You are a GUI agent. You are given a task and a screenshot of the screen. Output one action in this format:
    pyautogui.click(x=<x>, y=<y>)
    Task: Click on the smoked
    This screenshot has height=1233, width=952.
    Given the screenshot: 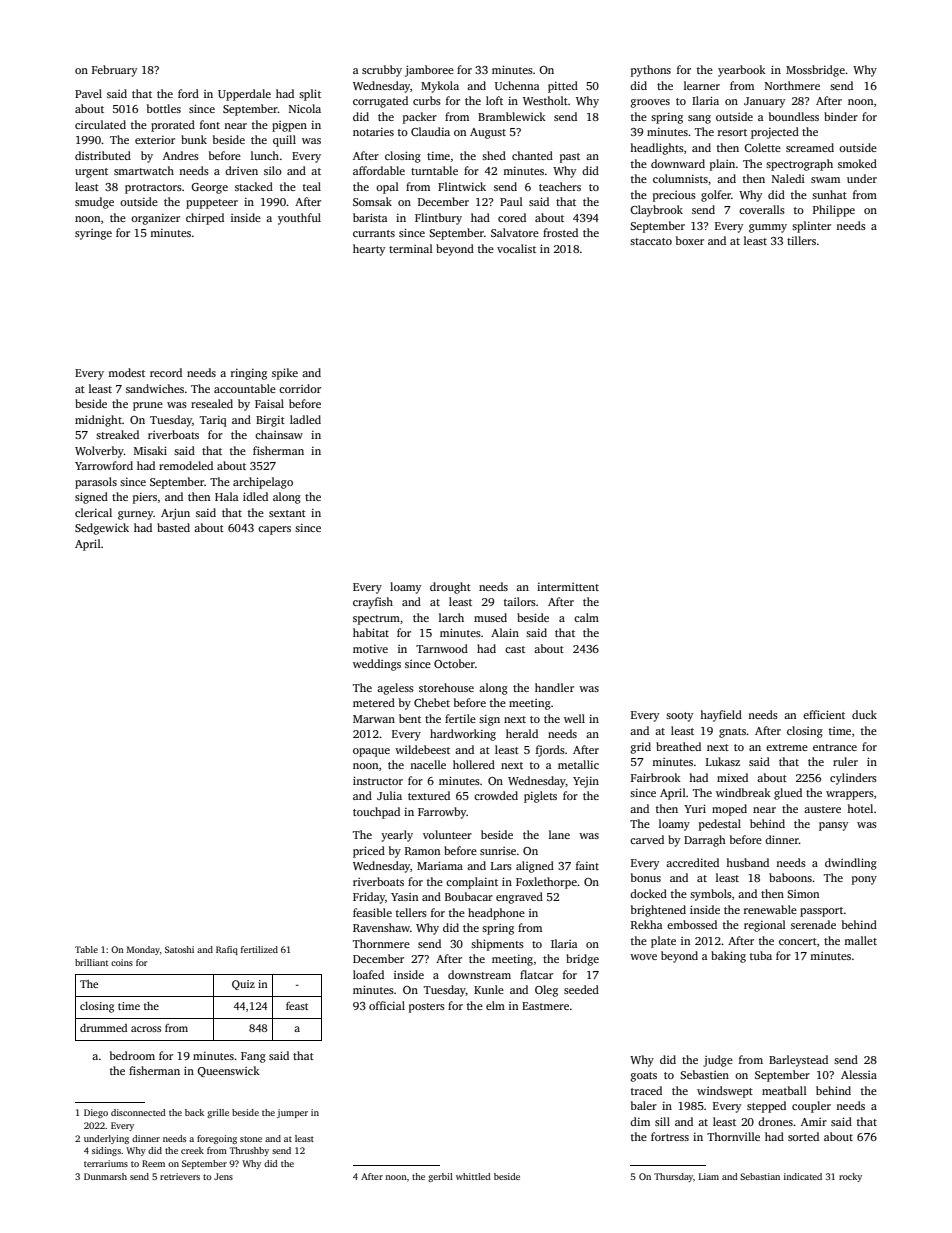 What is the action you would take?
    pyautogui.click(x=857, y=163)
